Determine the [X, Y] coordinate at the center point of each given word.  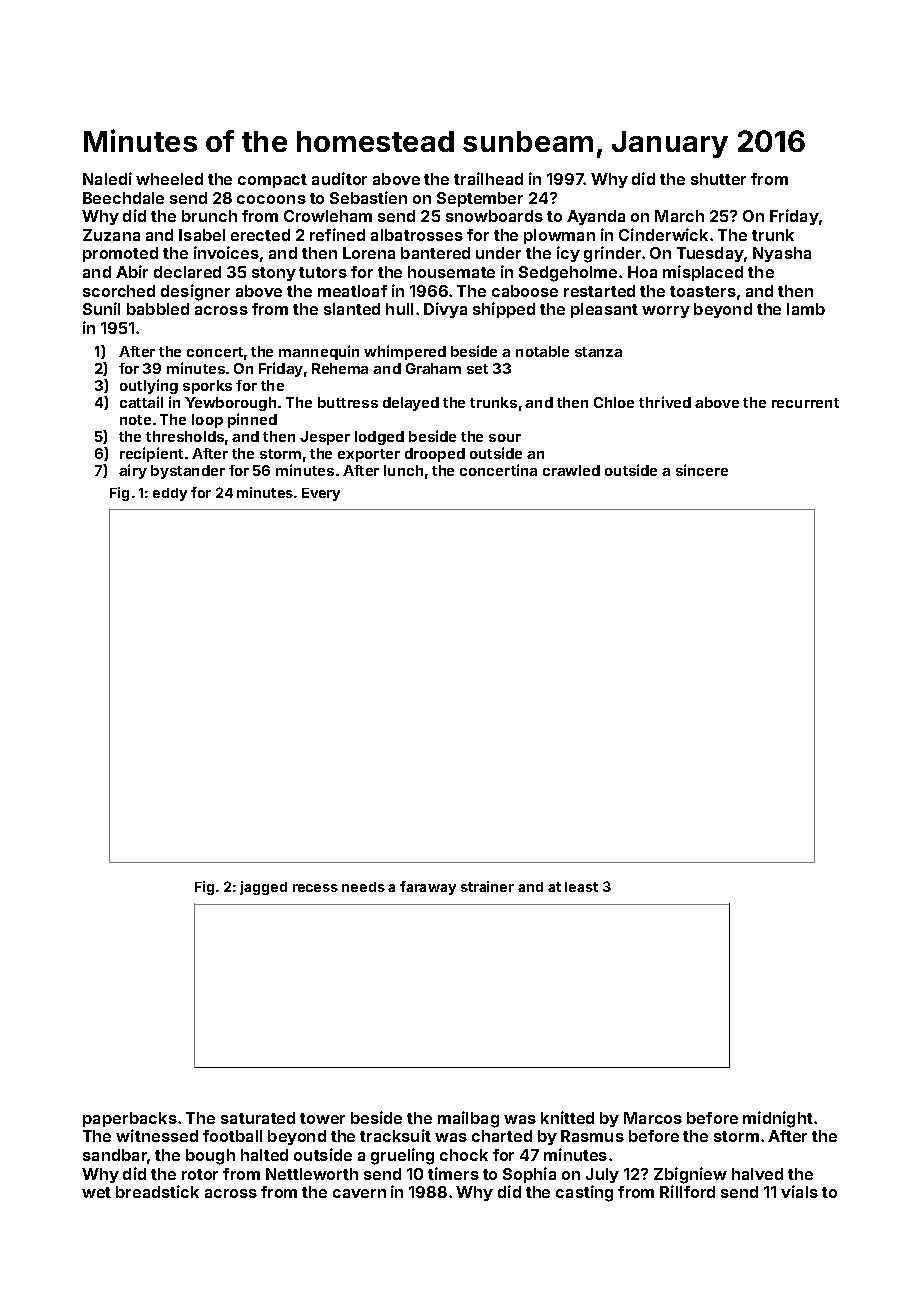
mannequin [319, 352]
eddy [170, 494]
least [581, 887]
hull [399, 309]
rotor [200, 1174]
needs [363, 887]
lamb [806, 309]
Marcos [653, 1118]
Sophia [529, 1175]
